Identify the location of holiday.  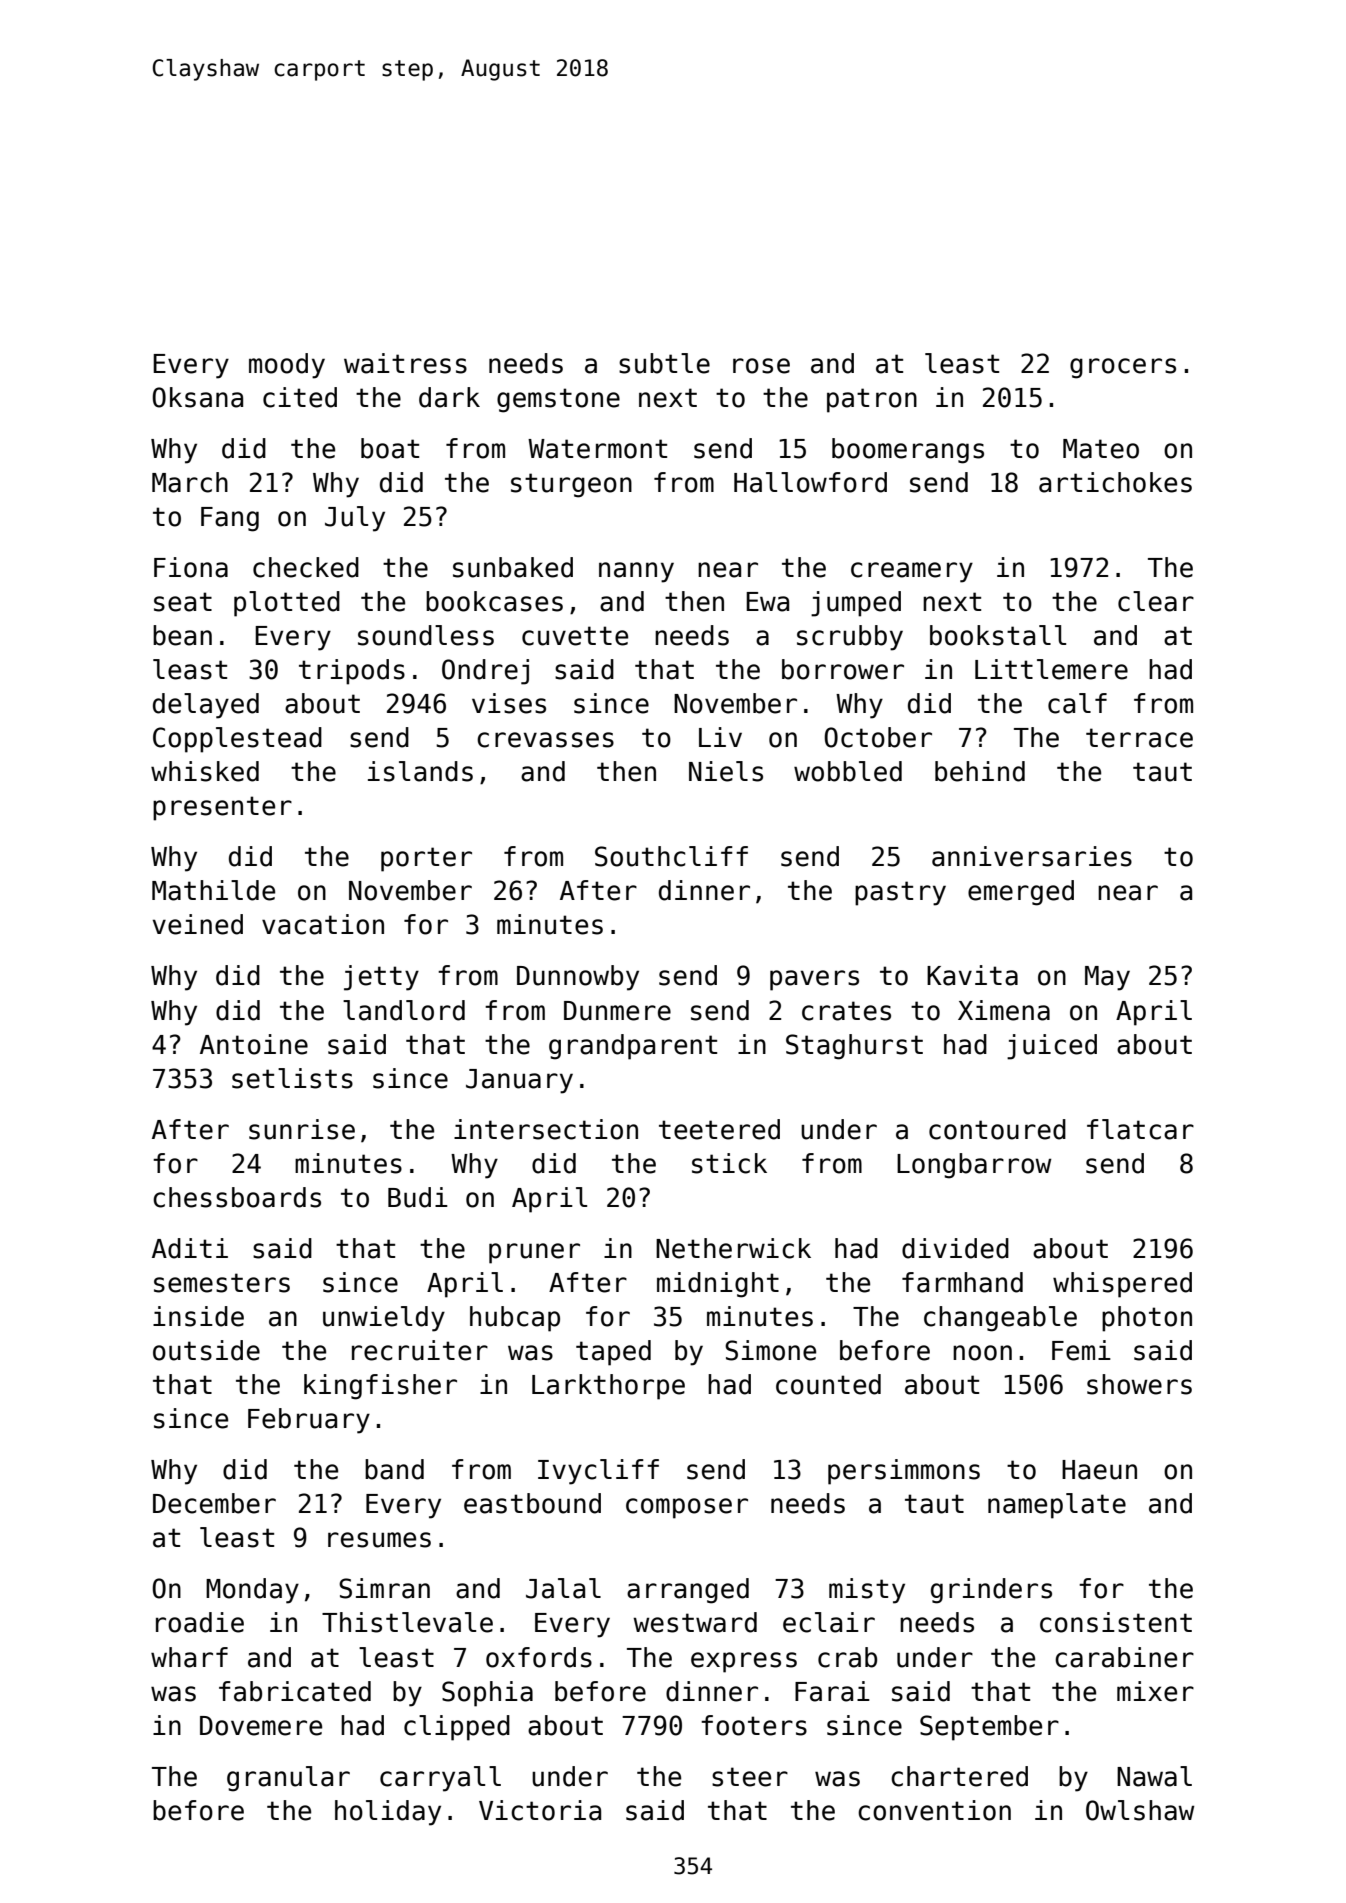
(388, 1813).
